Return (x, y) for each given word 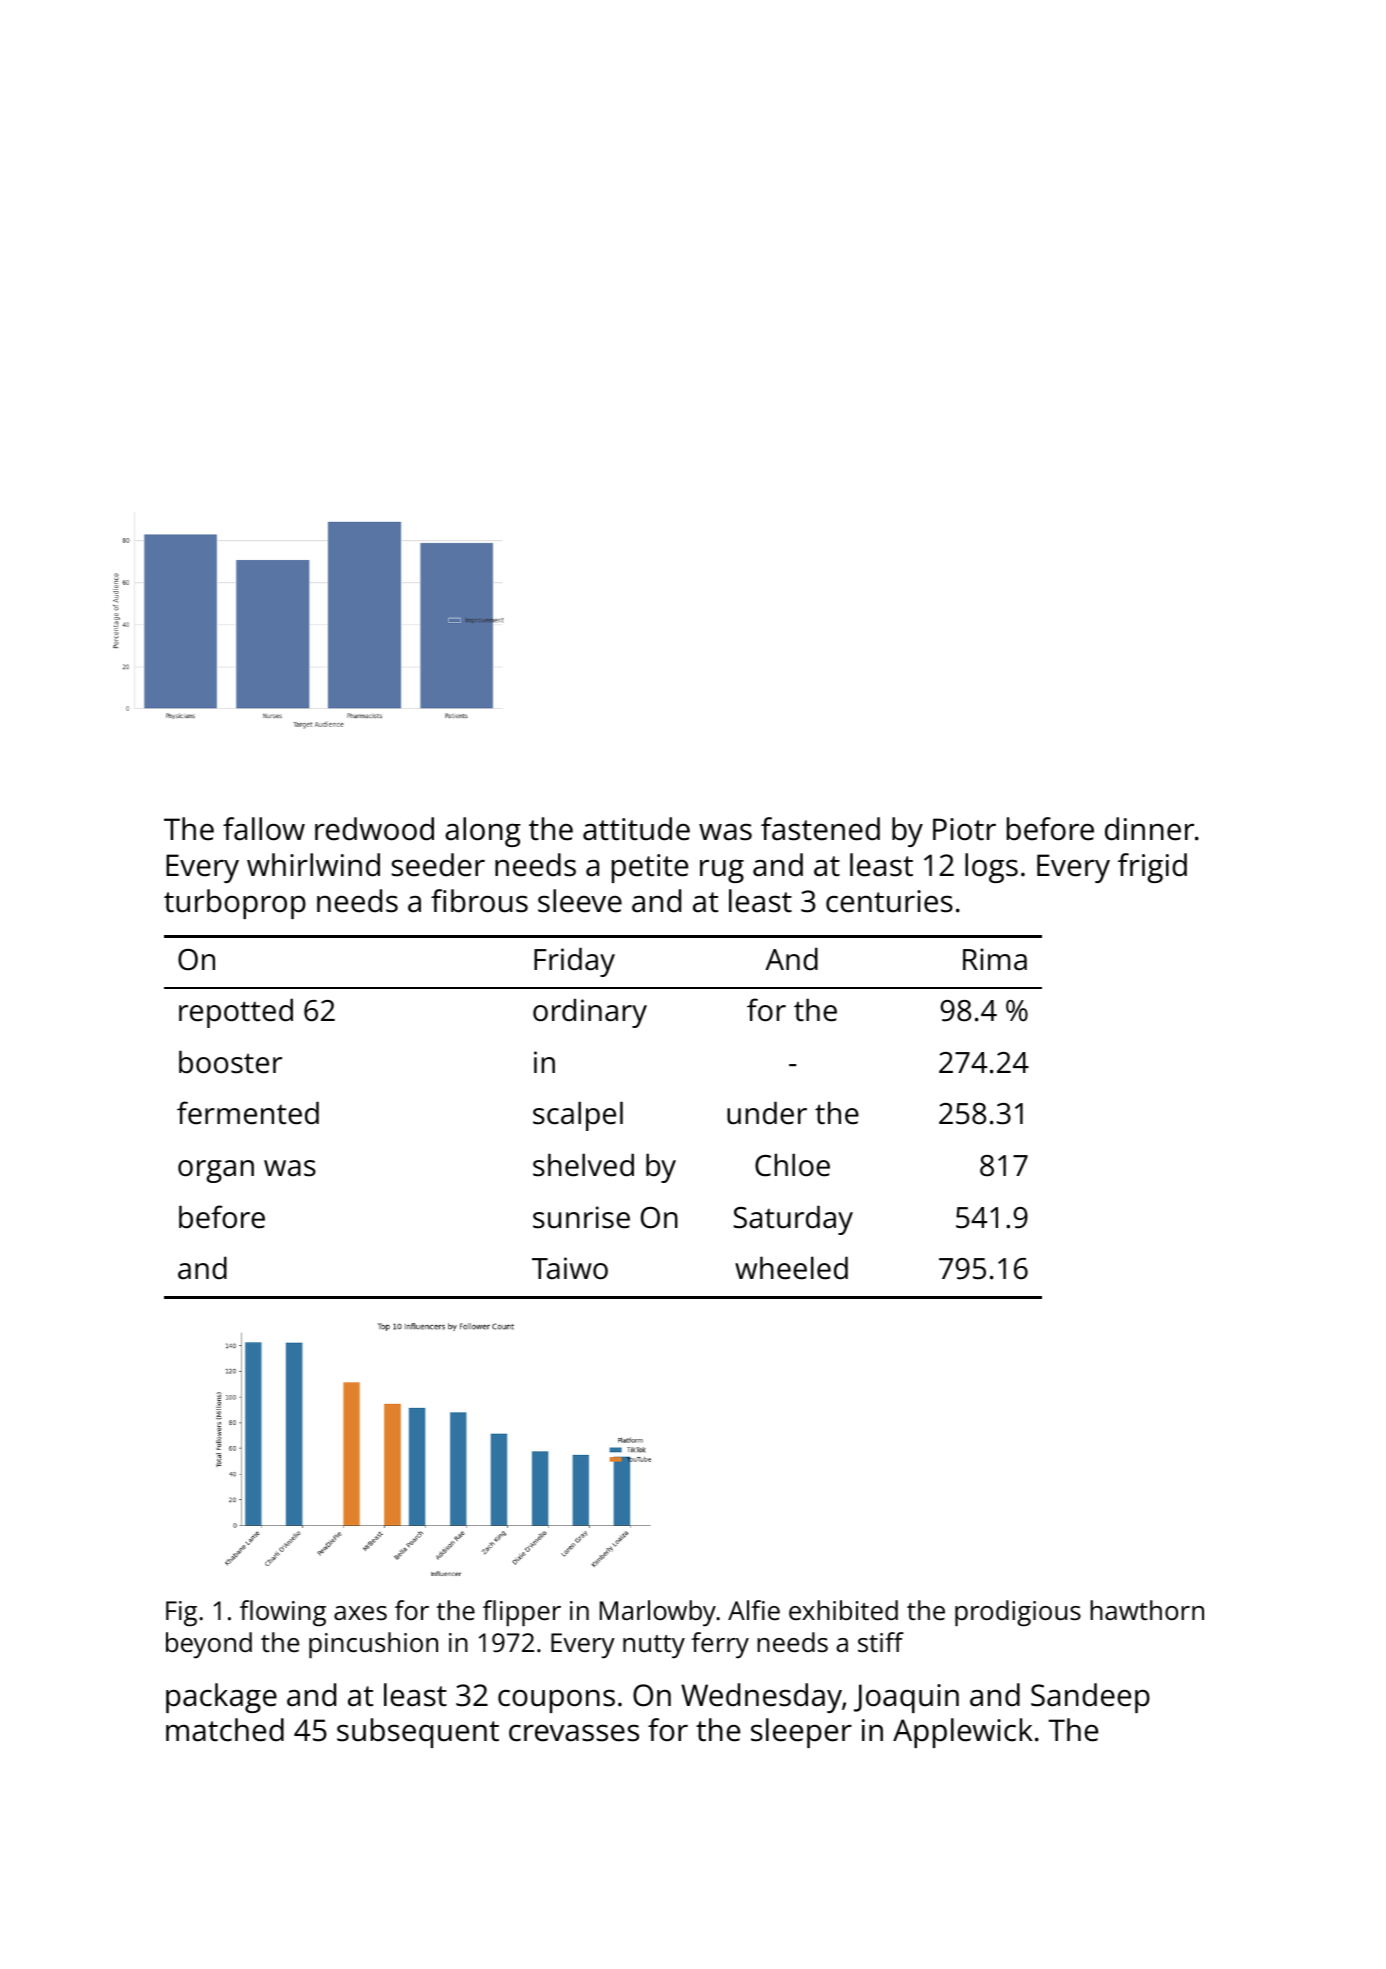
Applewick (963, 1733)
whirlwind (313, 865)
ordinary (590, 1013)
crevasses (574, 1733)
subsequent (418, 1733)
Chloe (792, 1165)
